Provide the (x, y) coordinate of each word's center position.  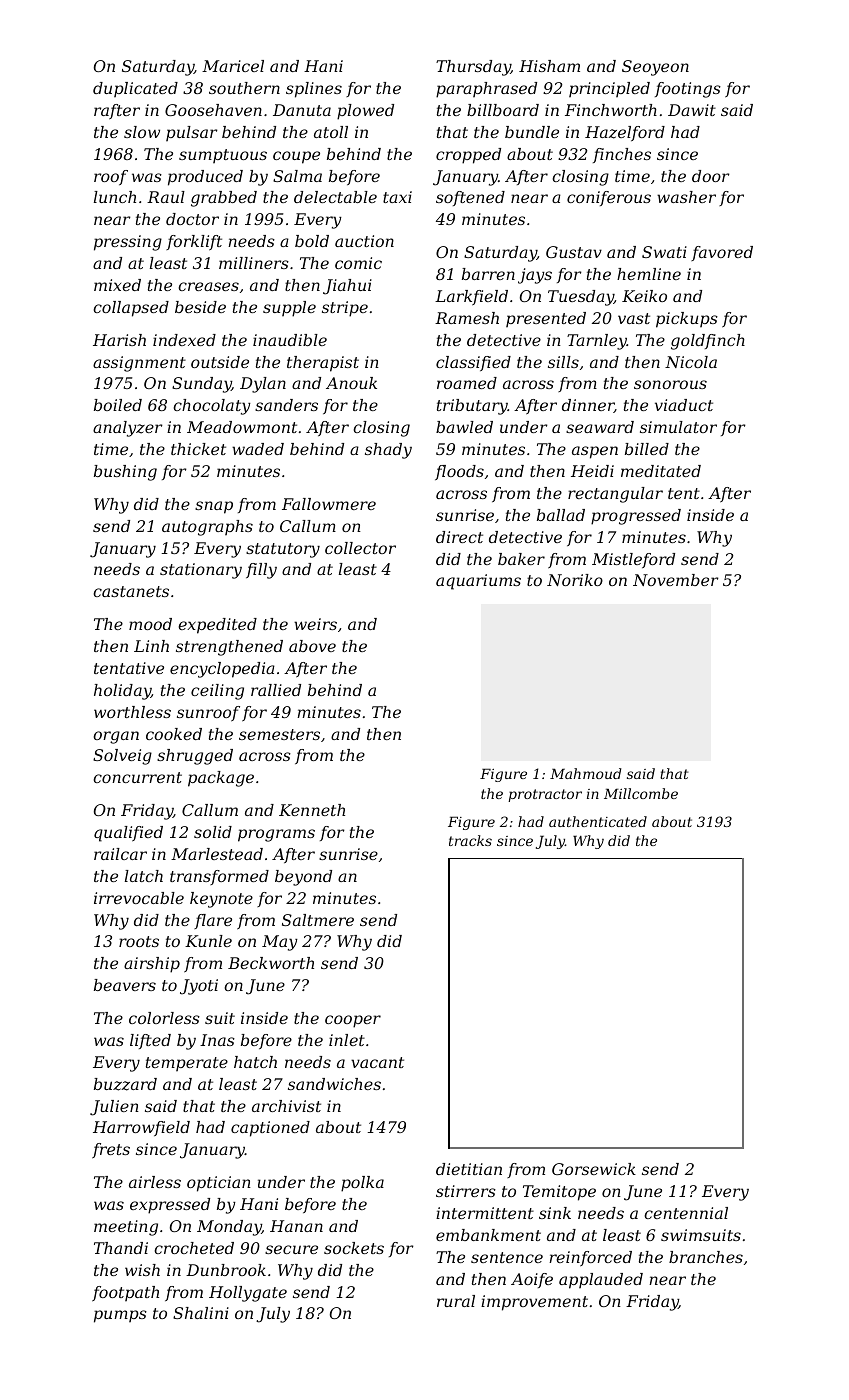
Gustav (574, 252)
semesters (279, 734)
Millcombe (641, 793)
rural (456, 1301)
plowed (365, 112)
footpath (125, 1294)
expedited (217, 626)
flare (213, 921)
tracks (470, 840)
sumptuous (223, 156)
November (676, 580)
